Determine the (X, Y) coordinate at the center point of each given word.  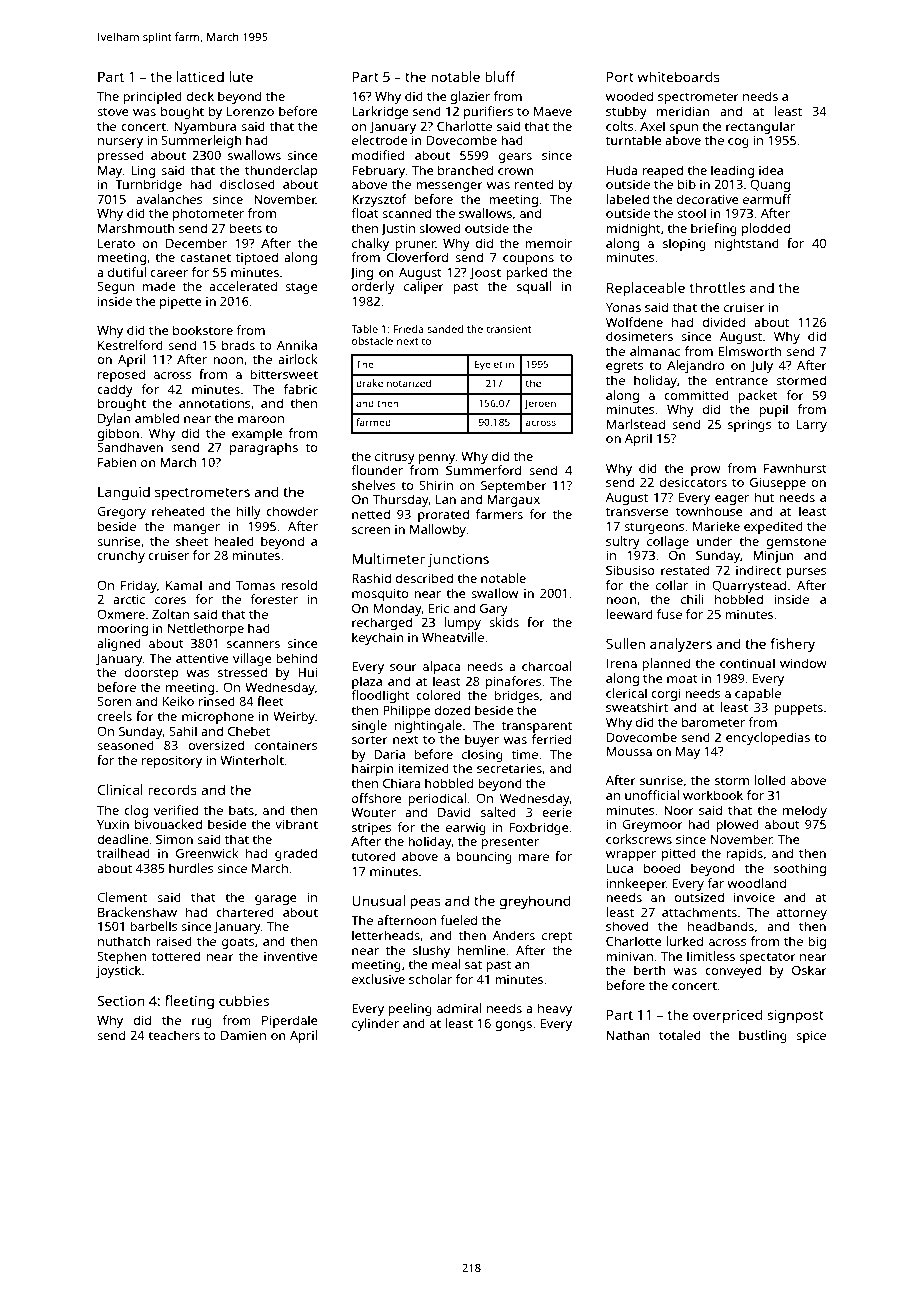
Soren (114, 701)
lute (241, 76)
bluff (500, 76)
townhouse (709, 511)
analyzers (681, 645)
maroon (261, 419)
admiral (459, 1008)
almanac (655, 351)
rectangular (760, 127)
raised (174, 941)
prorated (443, 515)
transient (509, 329)
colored (438, 695)
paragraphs (264, 448)
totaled (680, 1035)
